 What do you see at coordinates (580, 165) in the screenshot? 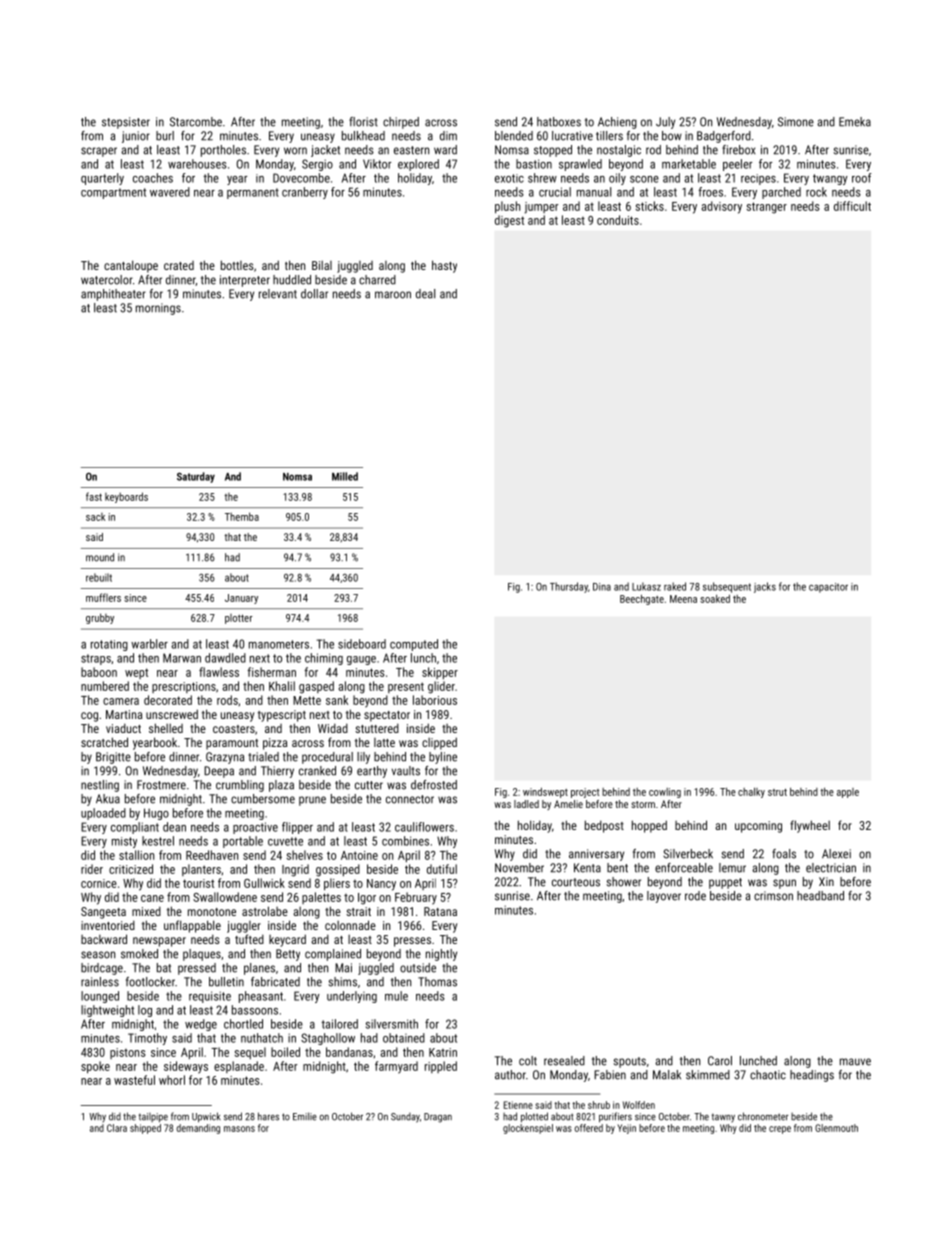
I see `sprawled` at bounding box center [580, 165].
